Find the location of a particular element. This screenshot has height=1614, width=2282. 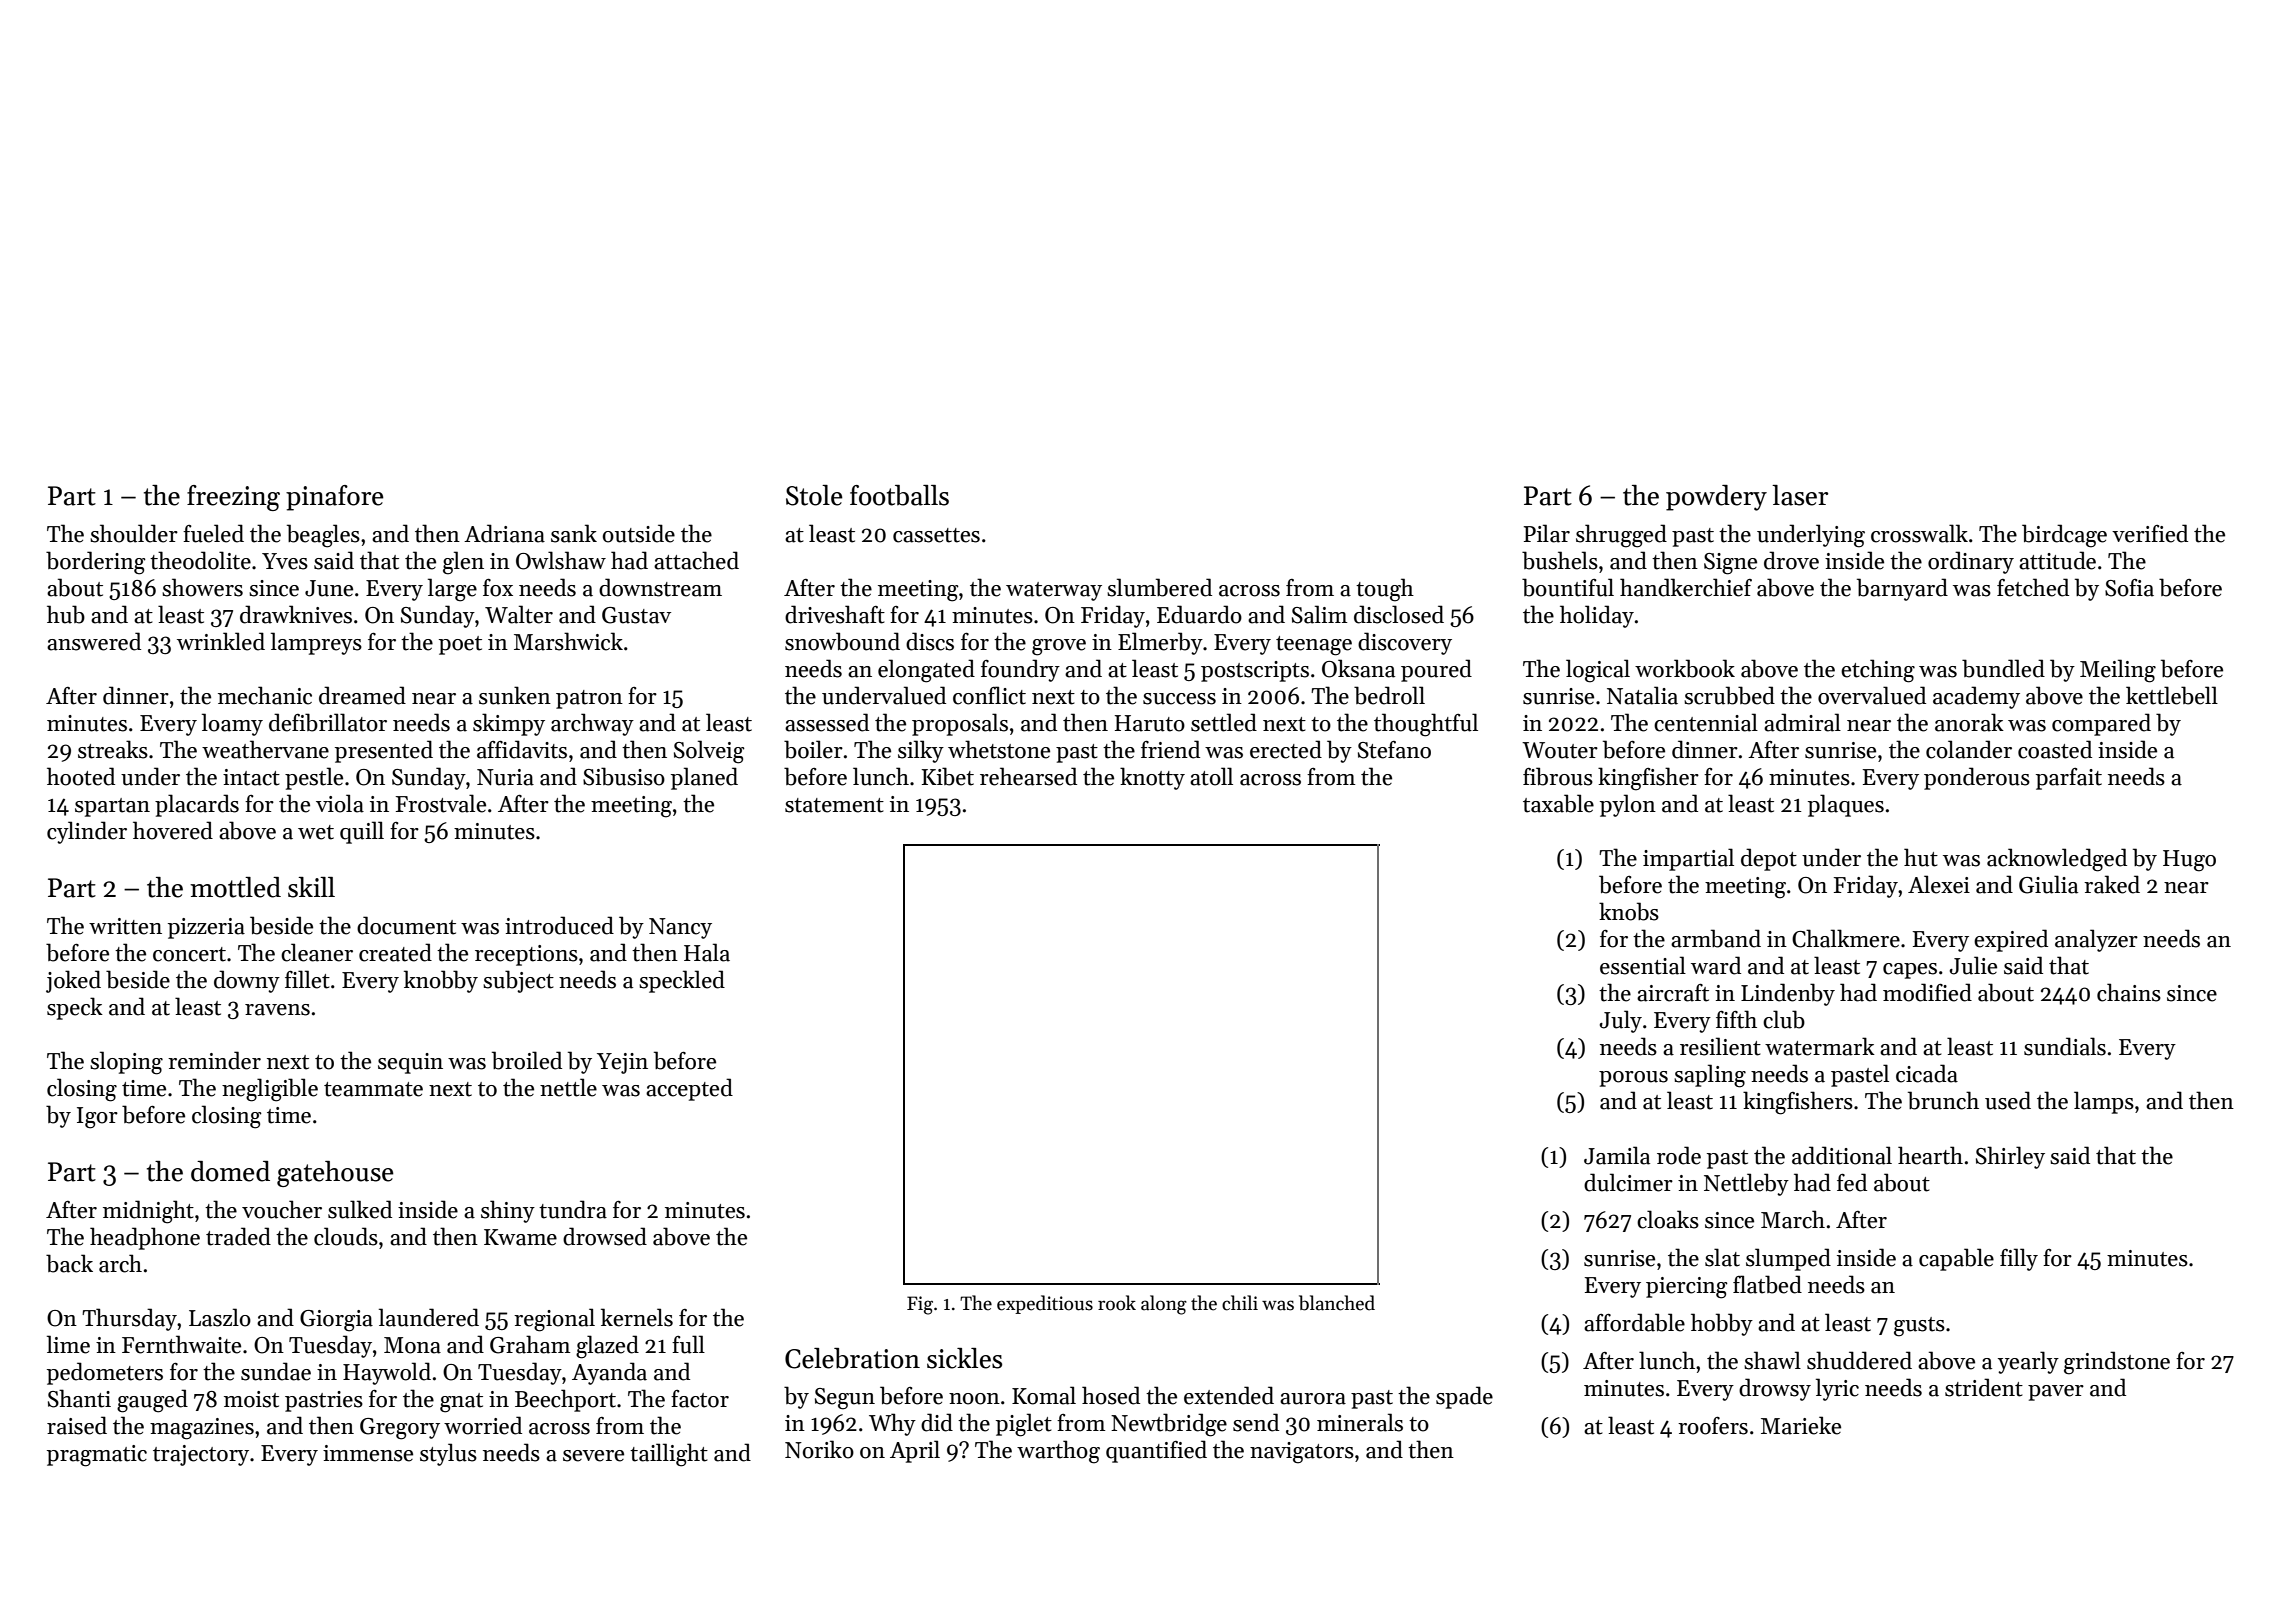

pinafore is located at coordinates (335, 498).
